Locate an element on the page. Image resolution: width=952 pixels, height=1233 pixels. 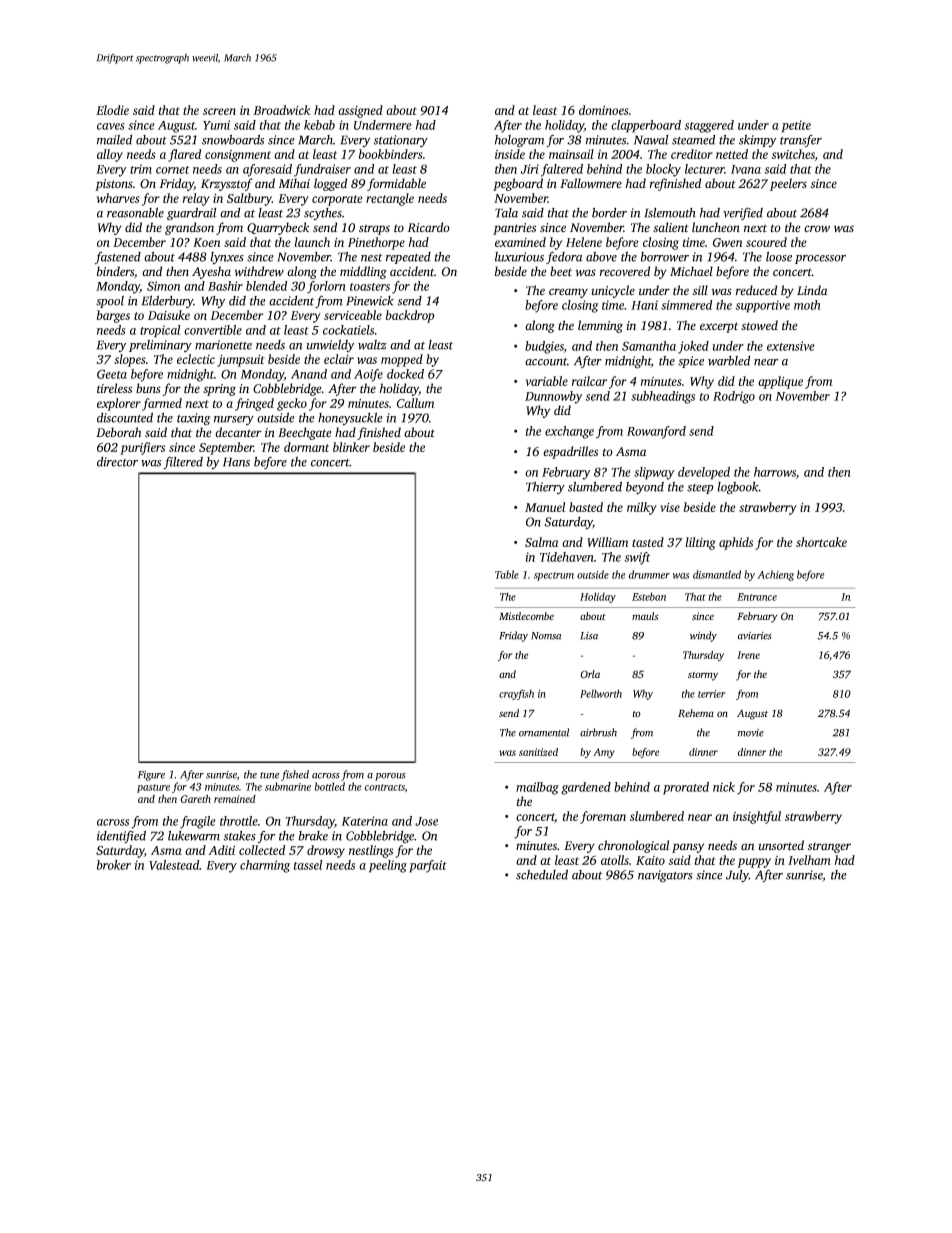
Valestead is located at coordinates (174, 865).
